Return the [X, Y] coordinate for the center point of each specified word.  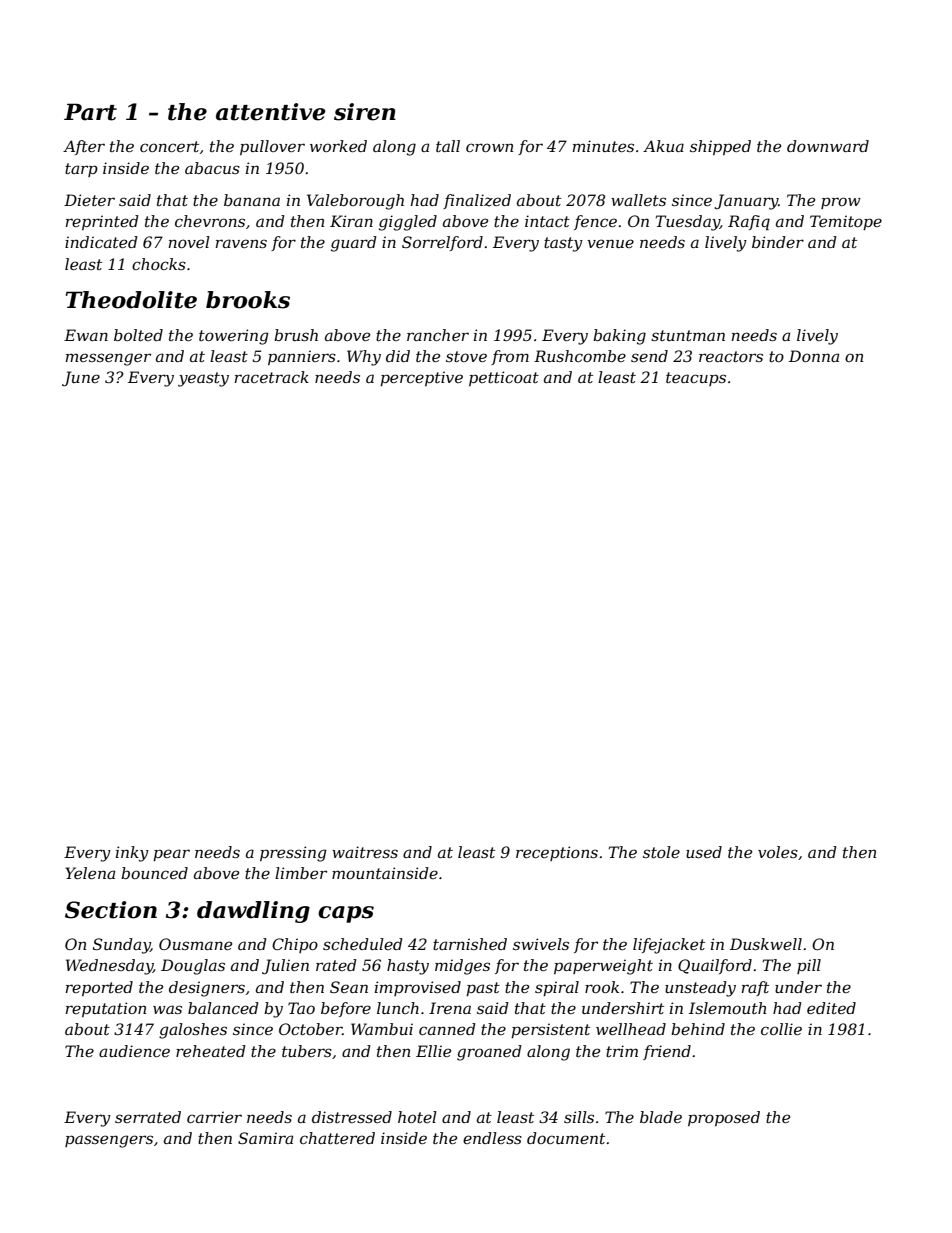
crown [489, 147]
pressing [293, 854]
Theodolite [131, 300]
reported [99, 988]
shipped [720, 147]
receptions [557, 853]
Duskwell [766, 944]
